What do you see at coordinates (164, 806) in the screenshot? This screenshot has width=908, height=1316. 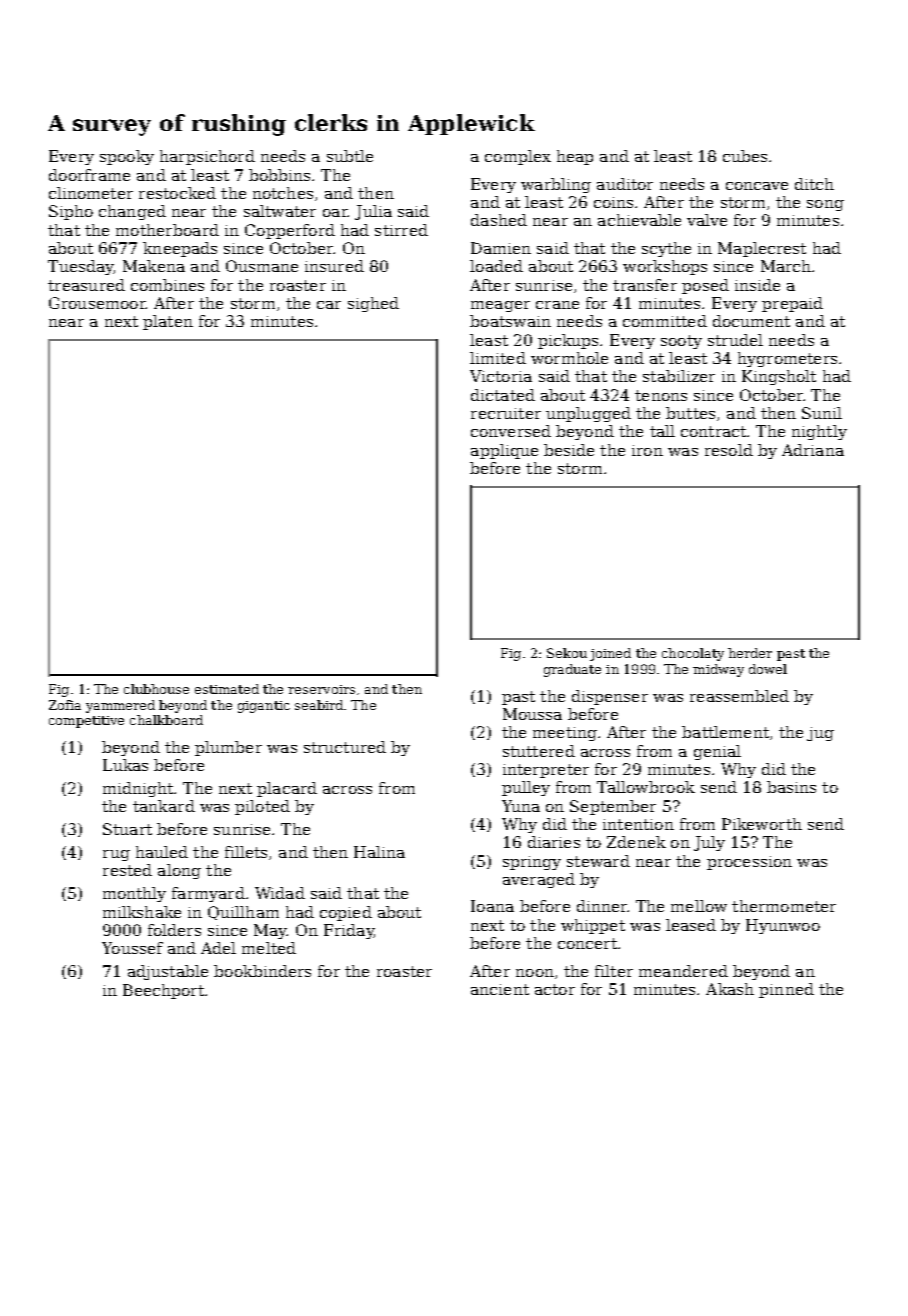 I see `tankard` at bounding box center [164, 806].
